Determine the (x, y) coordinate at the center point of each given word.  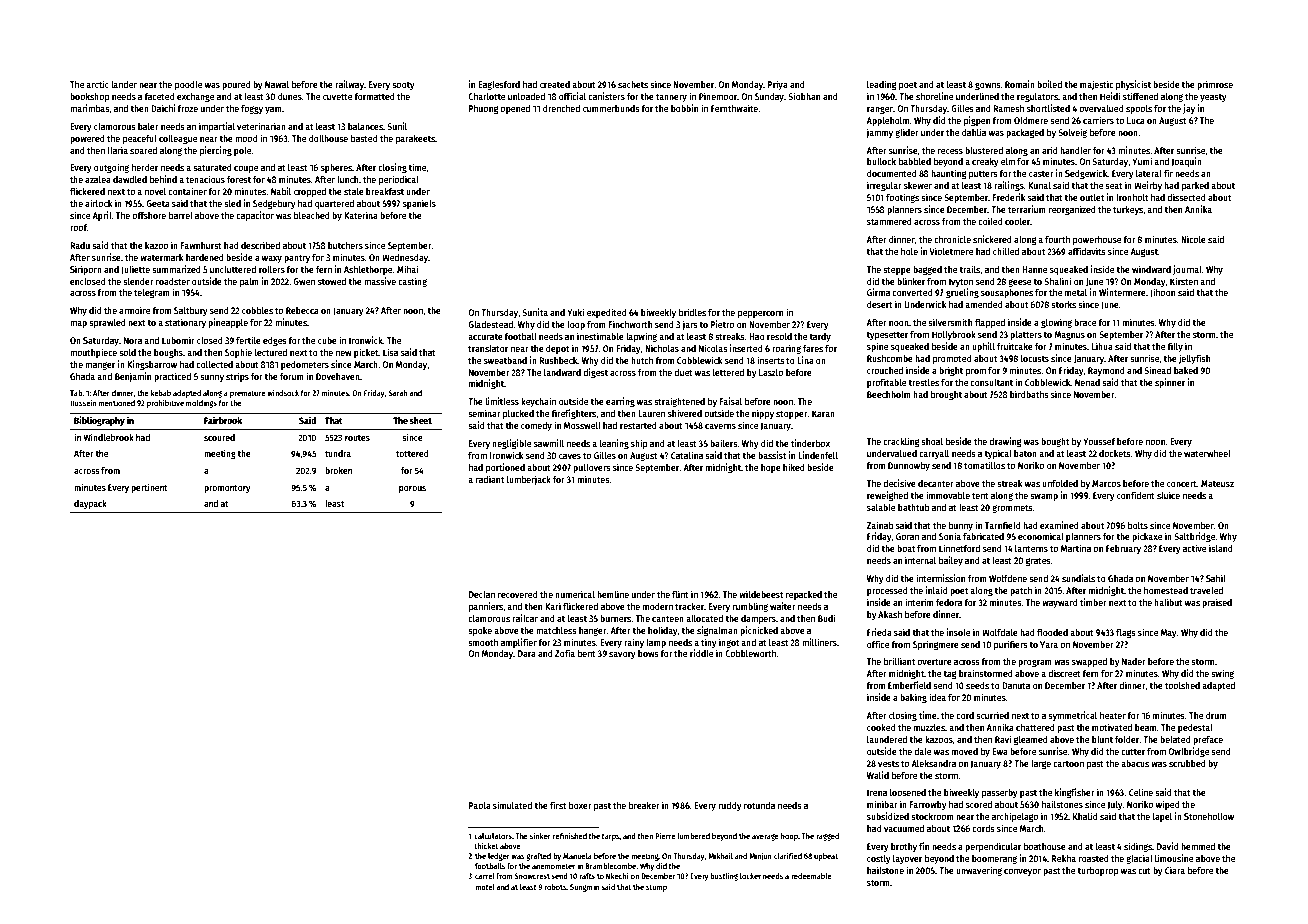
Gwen (304, 281)
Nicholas (662, 348)
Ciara (1175, 870)
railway (349, 85)
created (555, 84)
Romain (1020, 84)
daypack (90, 504)
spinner (1170, 383)
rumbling (750, 607)
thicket (486, 845)
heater (1113, 715)
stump (656, 888)
